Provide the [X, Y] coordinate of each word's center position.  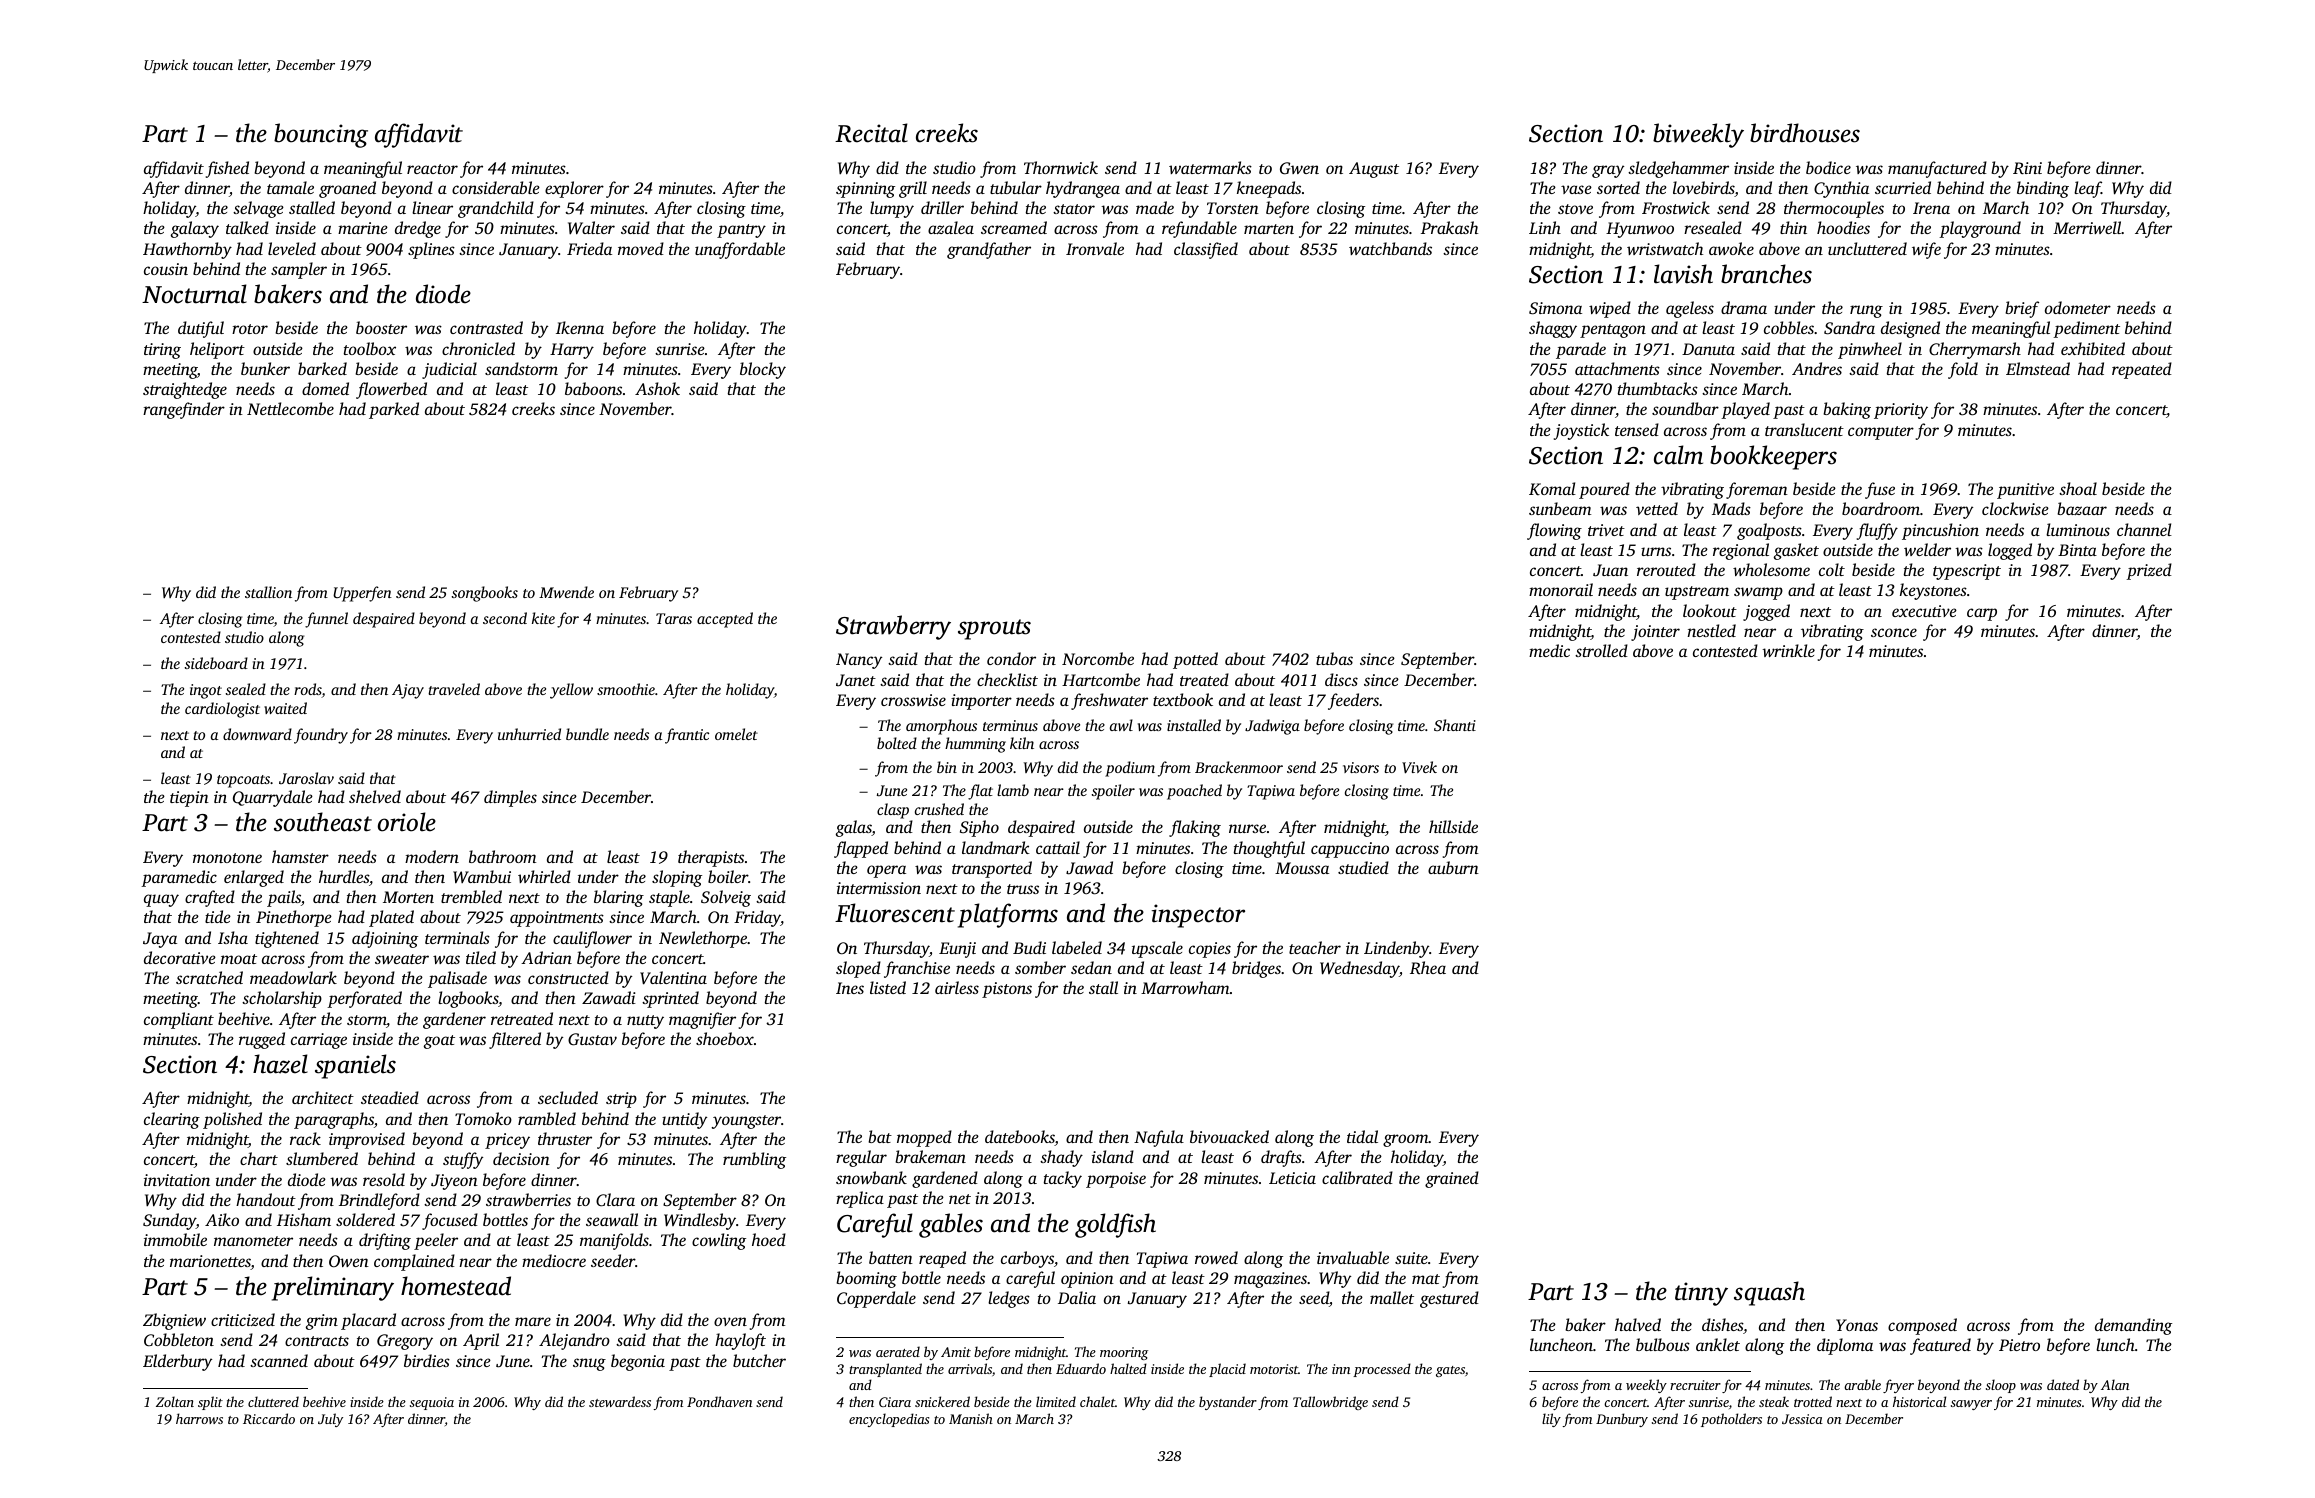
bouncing [321, 135]
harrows [199, 1418]
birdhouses [1805, 133]
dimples [510, 798]
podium [1130, 769]
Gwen [1299, 168]
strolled [1601, 650]
